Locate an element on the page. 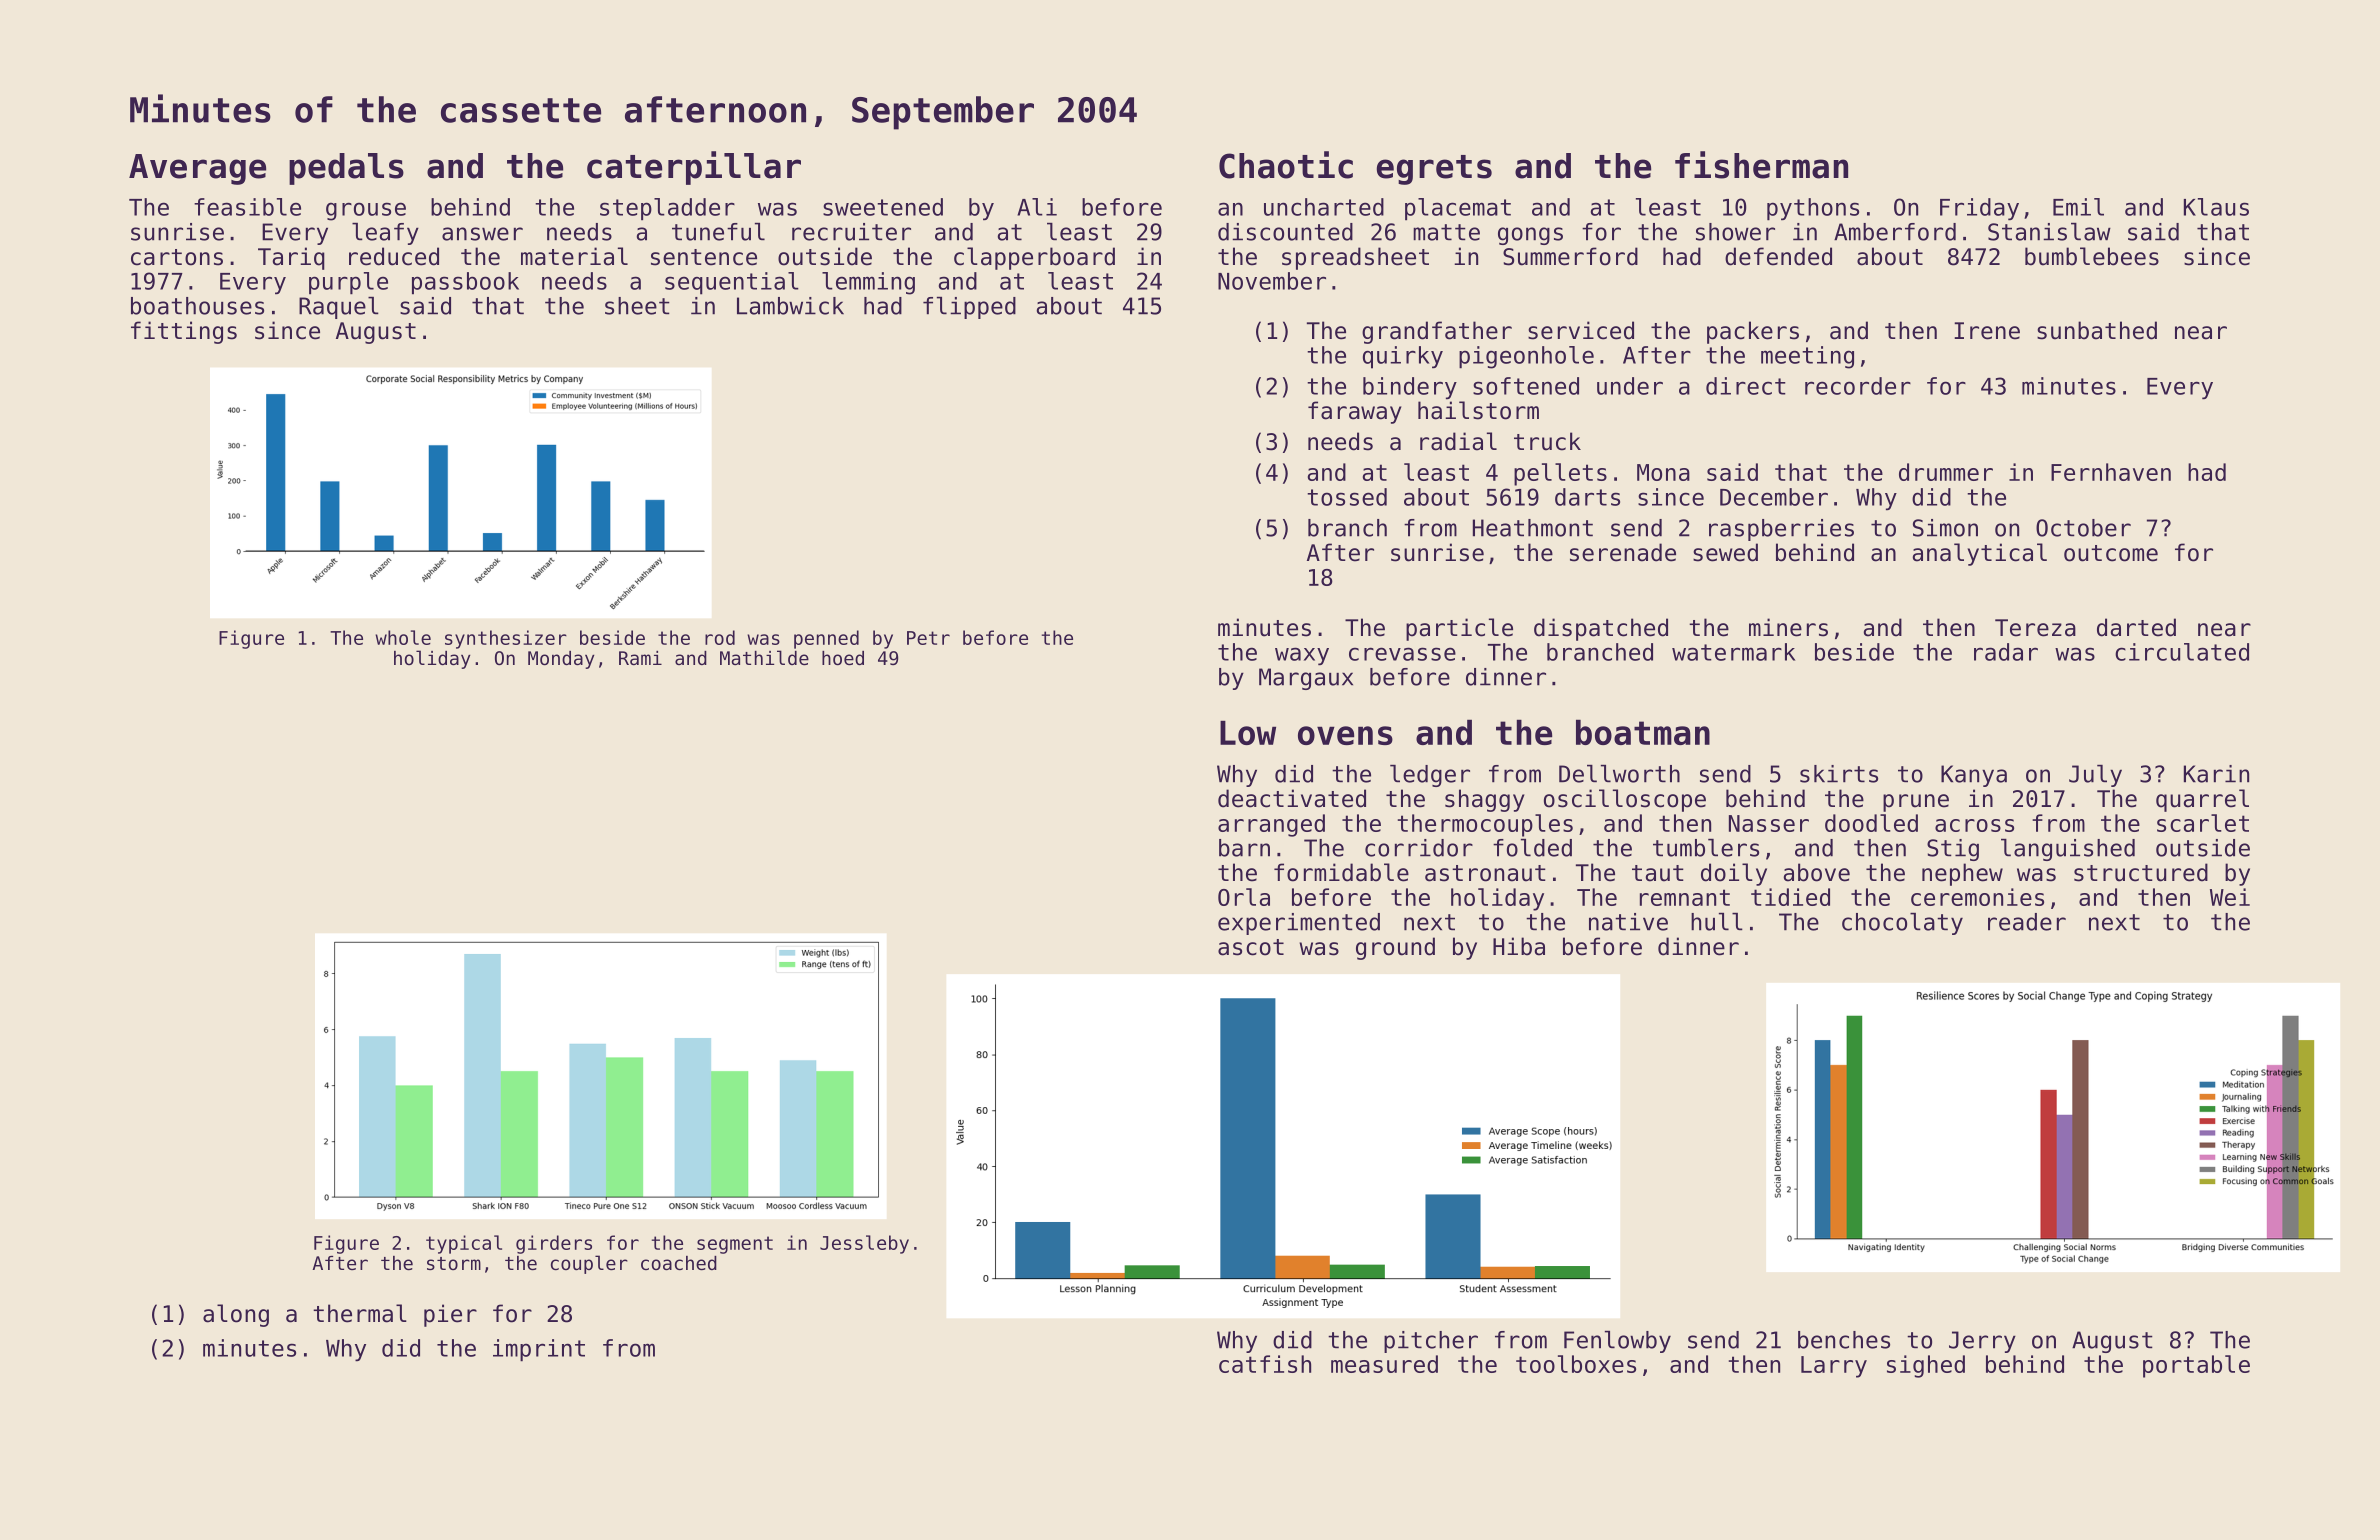 This page has width=2380, height=1540. Klaus is located at coordinates (2216, 207).
